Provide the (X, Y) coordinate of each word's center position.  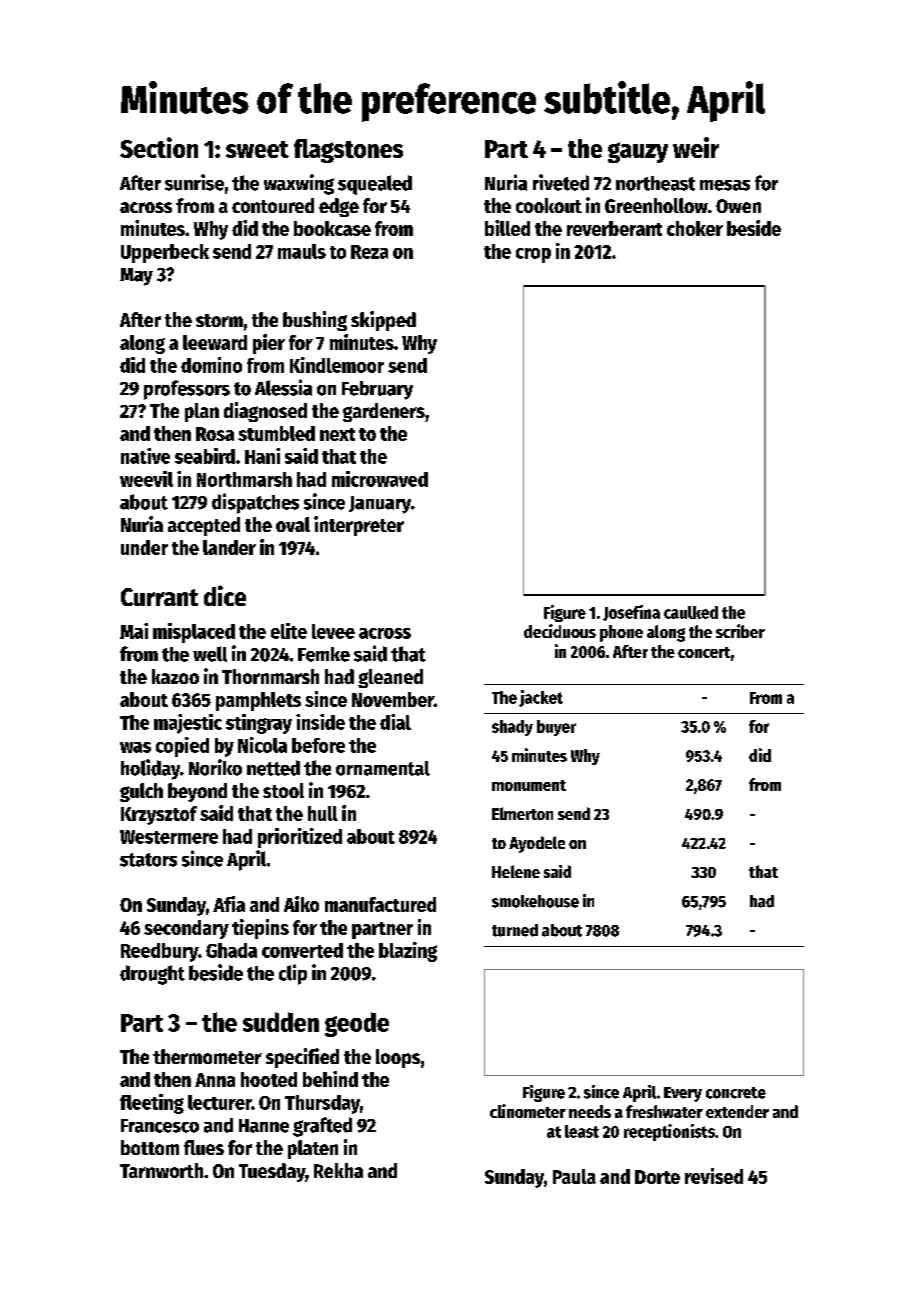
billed (507, 228)
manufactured (380, 904)
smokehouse (535, 901)
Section (159, 147)
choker (695, 228)
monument (529, 785)
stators (148, 860)
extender (737, 1111)
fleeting (152, 1104)
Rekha (338, 1170)
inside (320, 722)
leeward (215, 342)
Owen (738, 206)
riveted (561, 182)
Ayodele (537, 844)
